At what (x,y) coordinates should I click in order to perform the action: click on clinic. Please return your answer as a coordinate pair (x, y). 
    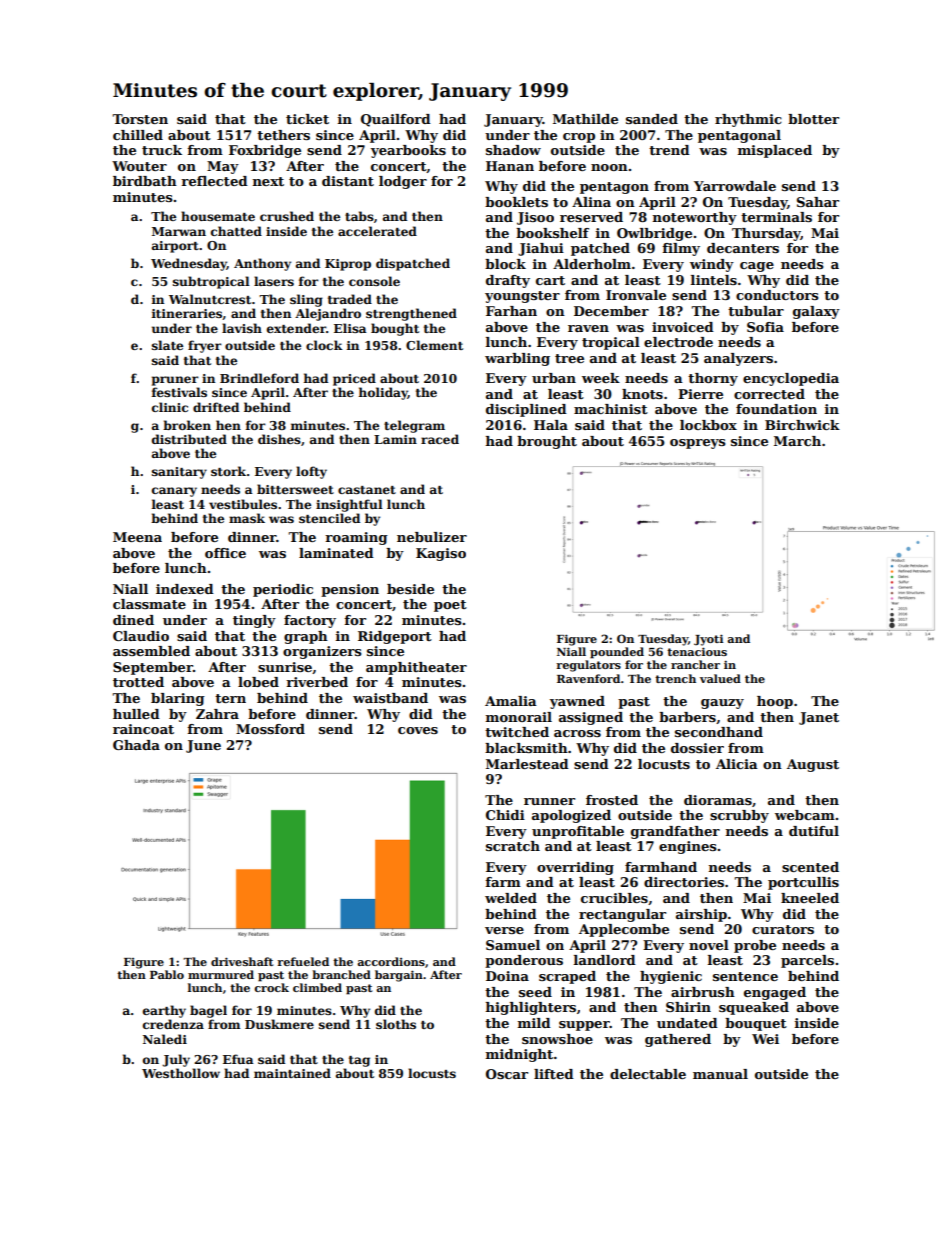
    Looking at the image, I should click on (170, 407).
